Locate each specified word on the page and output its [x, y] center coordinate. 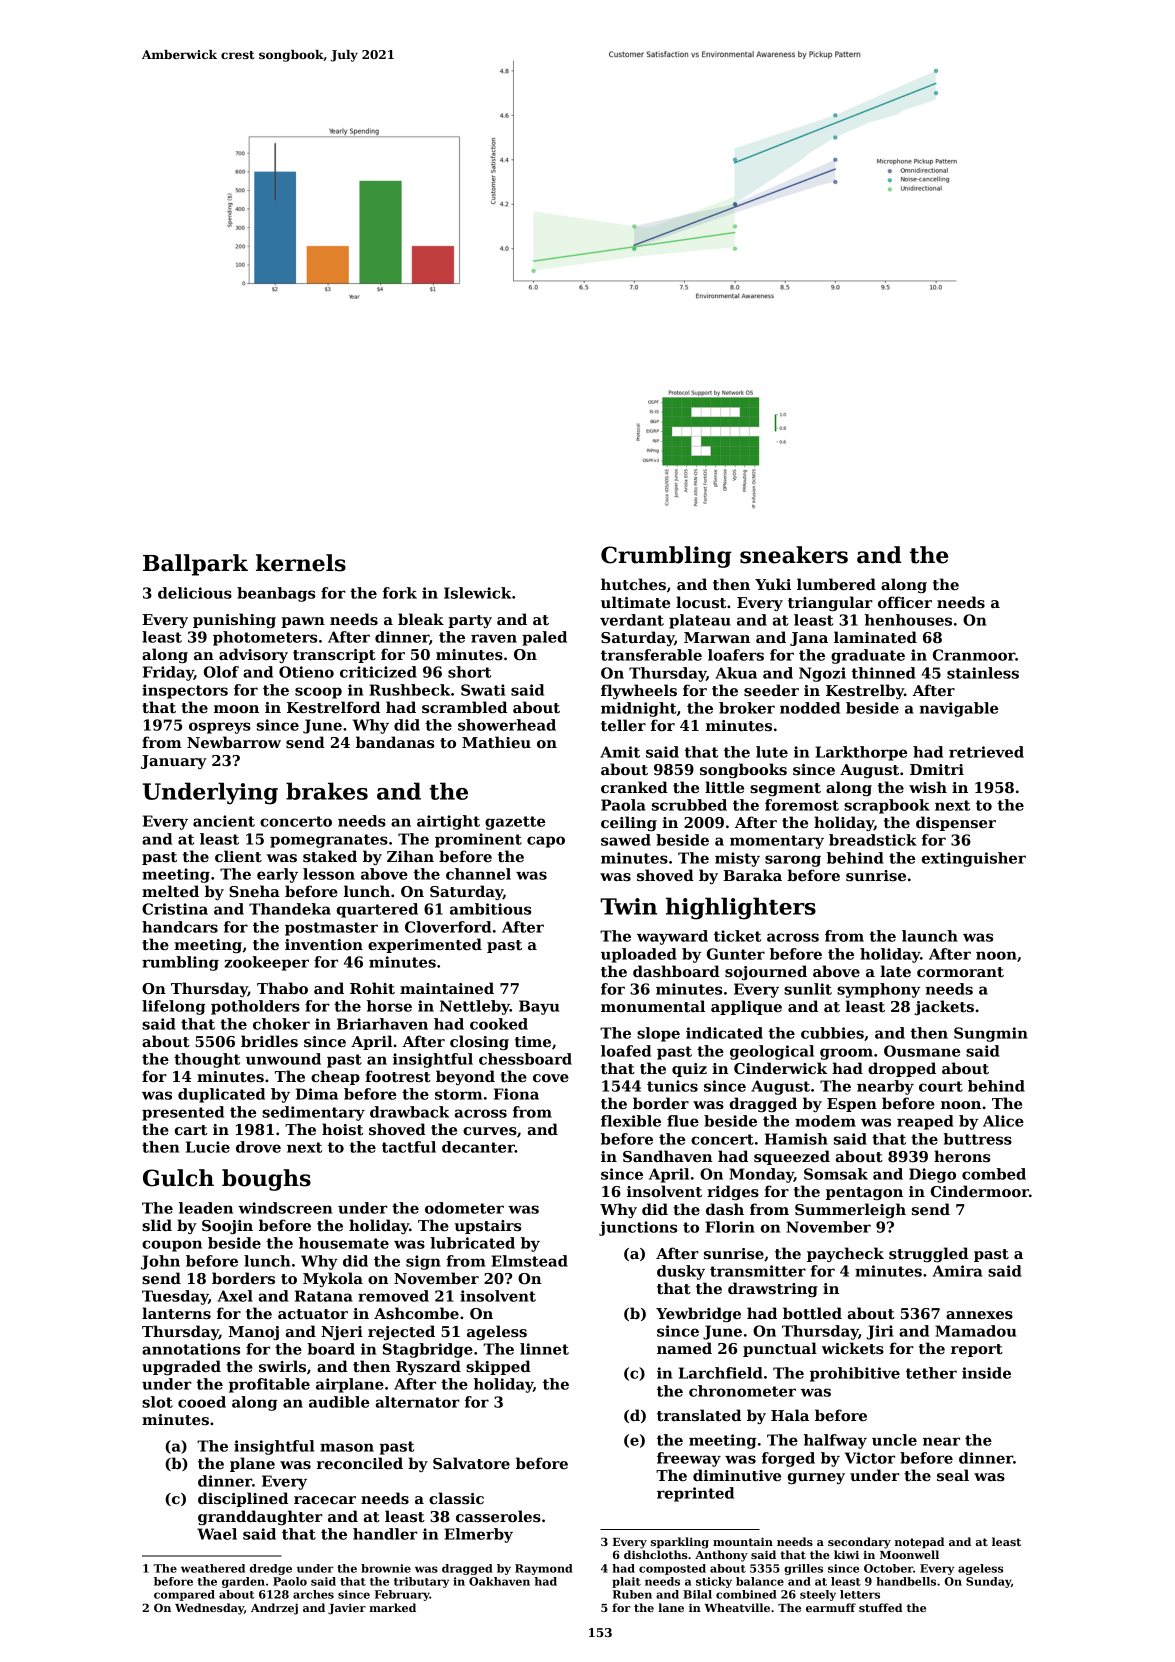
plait [626, 1582]
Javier [347, 1609]
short [469, 672]
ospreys [220, 728]
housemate [344, 1243]
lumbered [836, 584]
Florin [730, 1227]
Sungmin [991, 1034]
